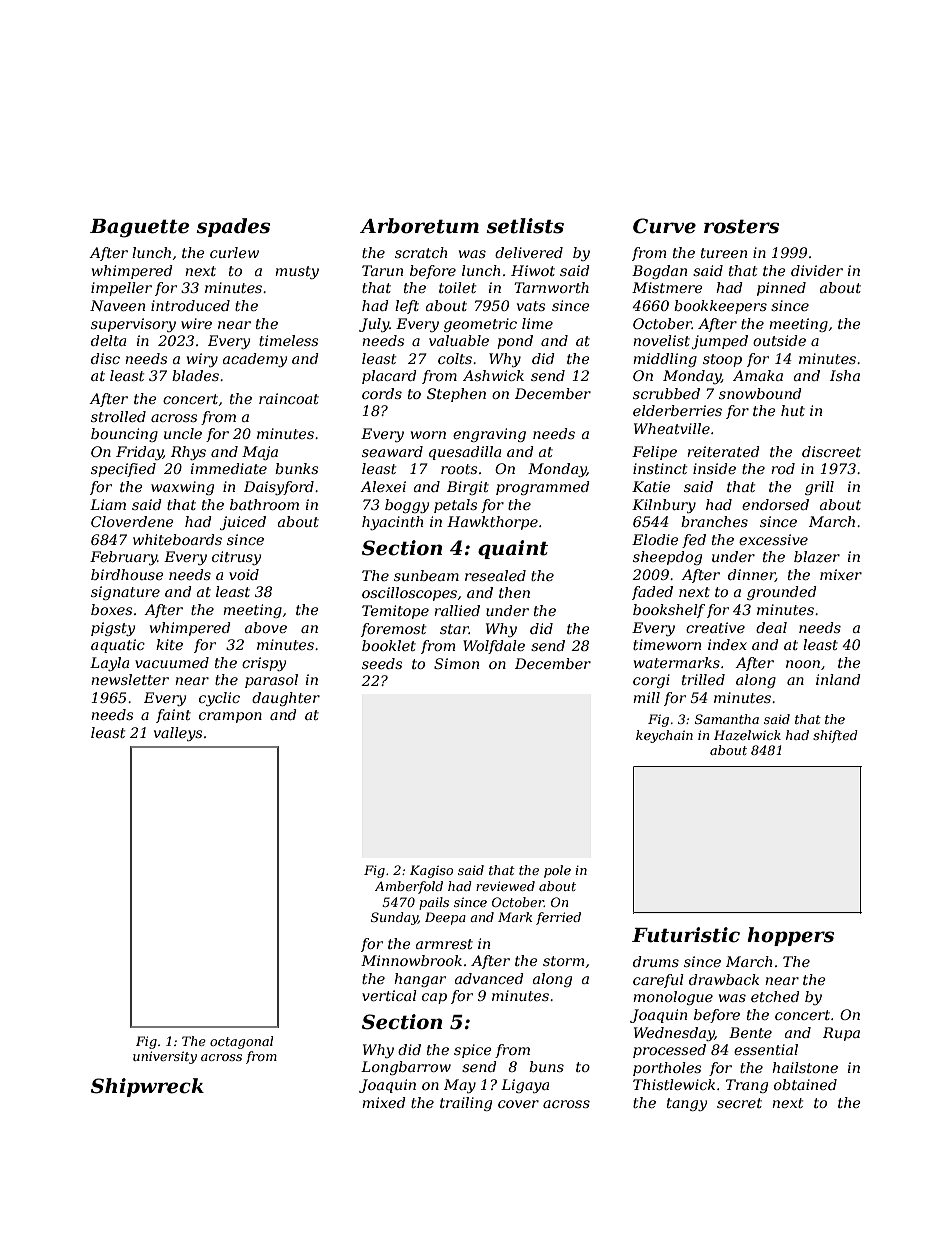 This document has width=952, height=1233. What do you see at coordinates (720, 307) in the document?
I see `bookkeepers` at bounding box center [720, 307].
